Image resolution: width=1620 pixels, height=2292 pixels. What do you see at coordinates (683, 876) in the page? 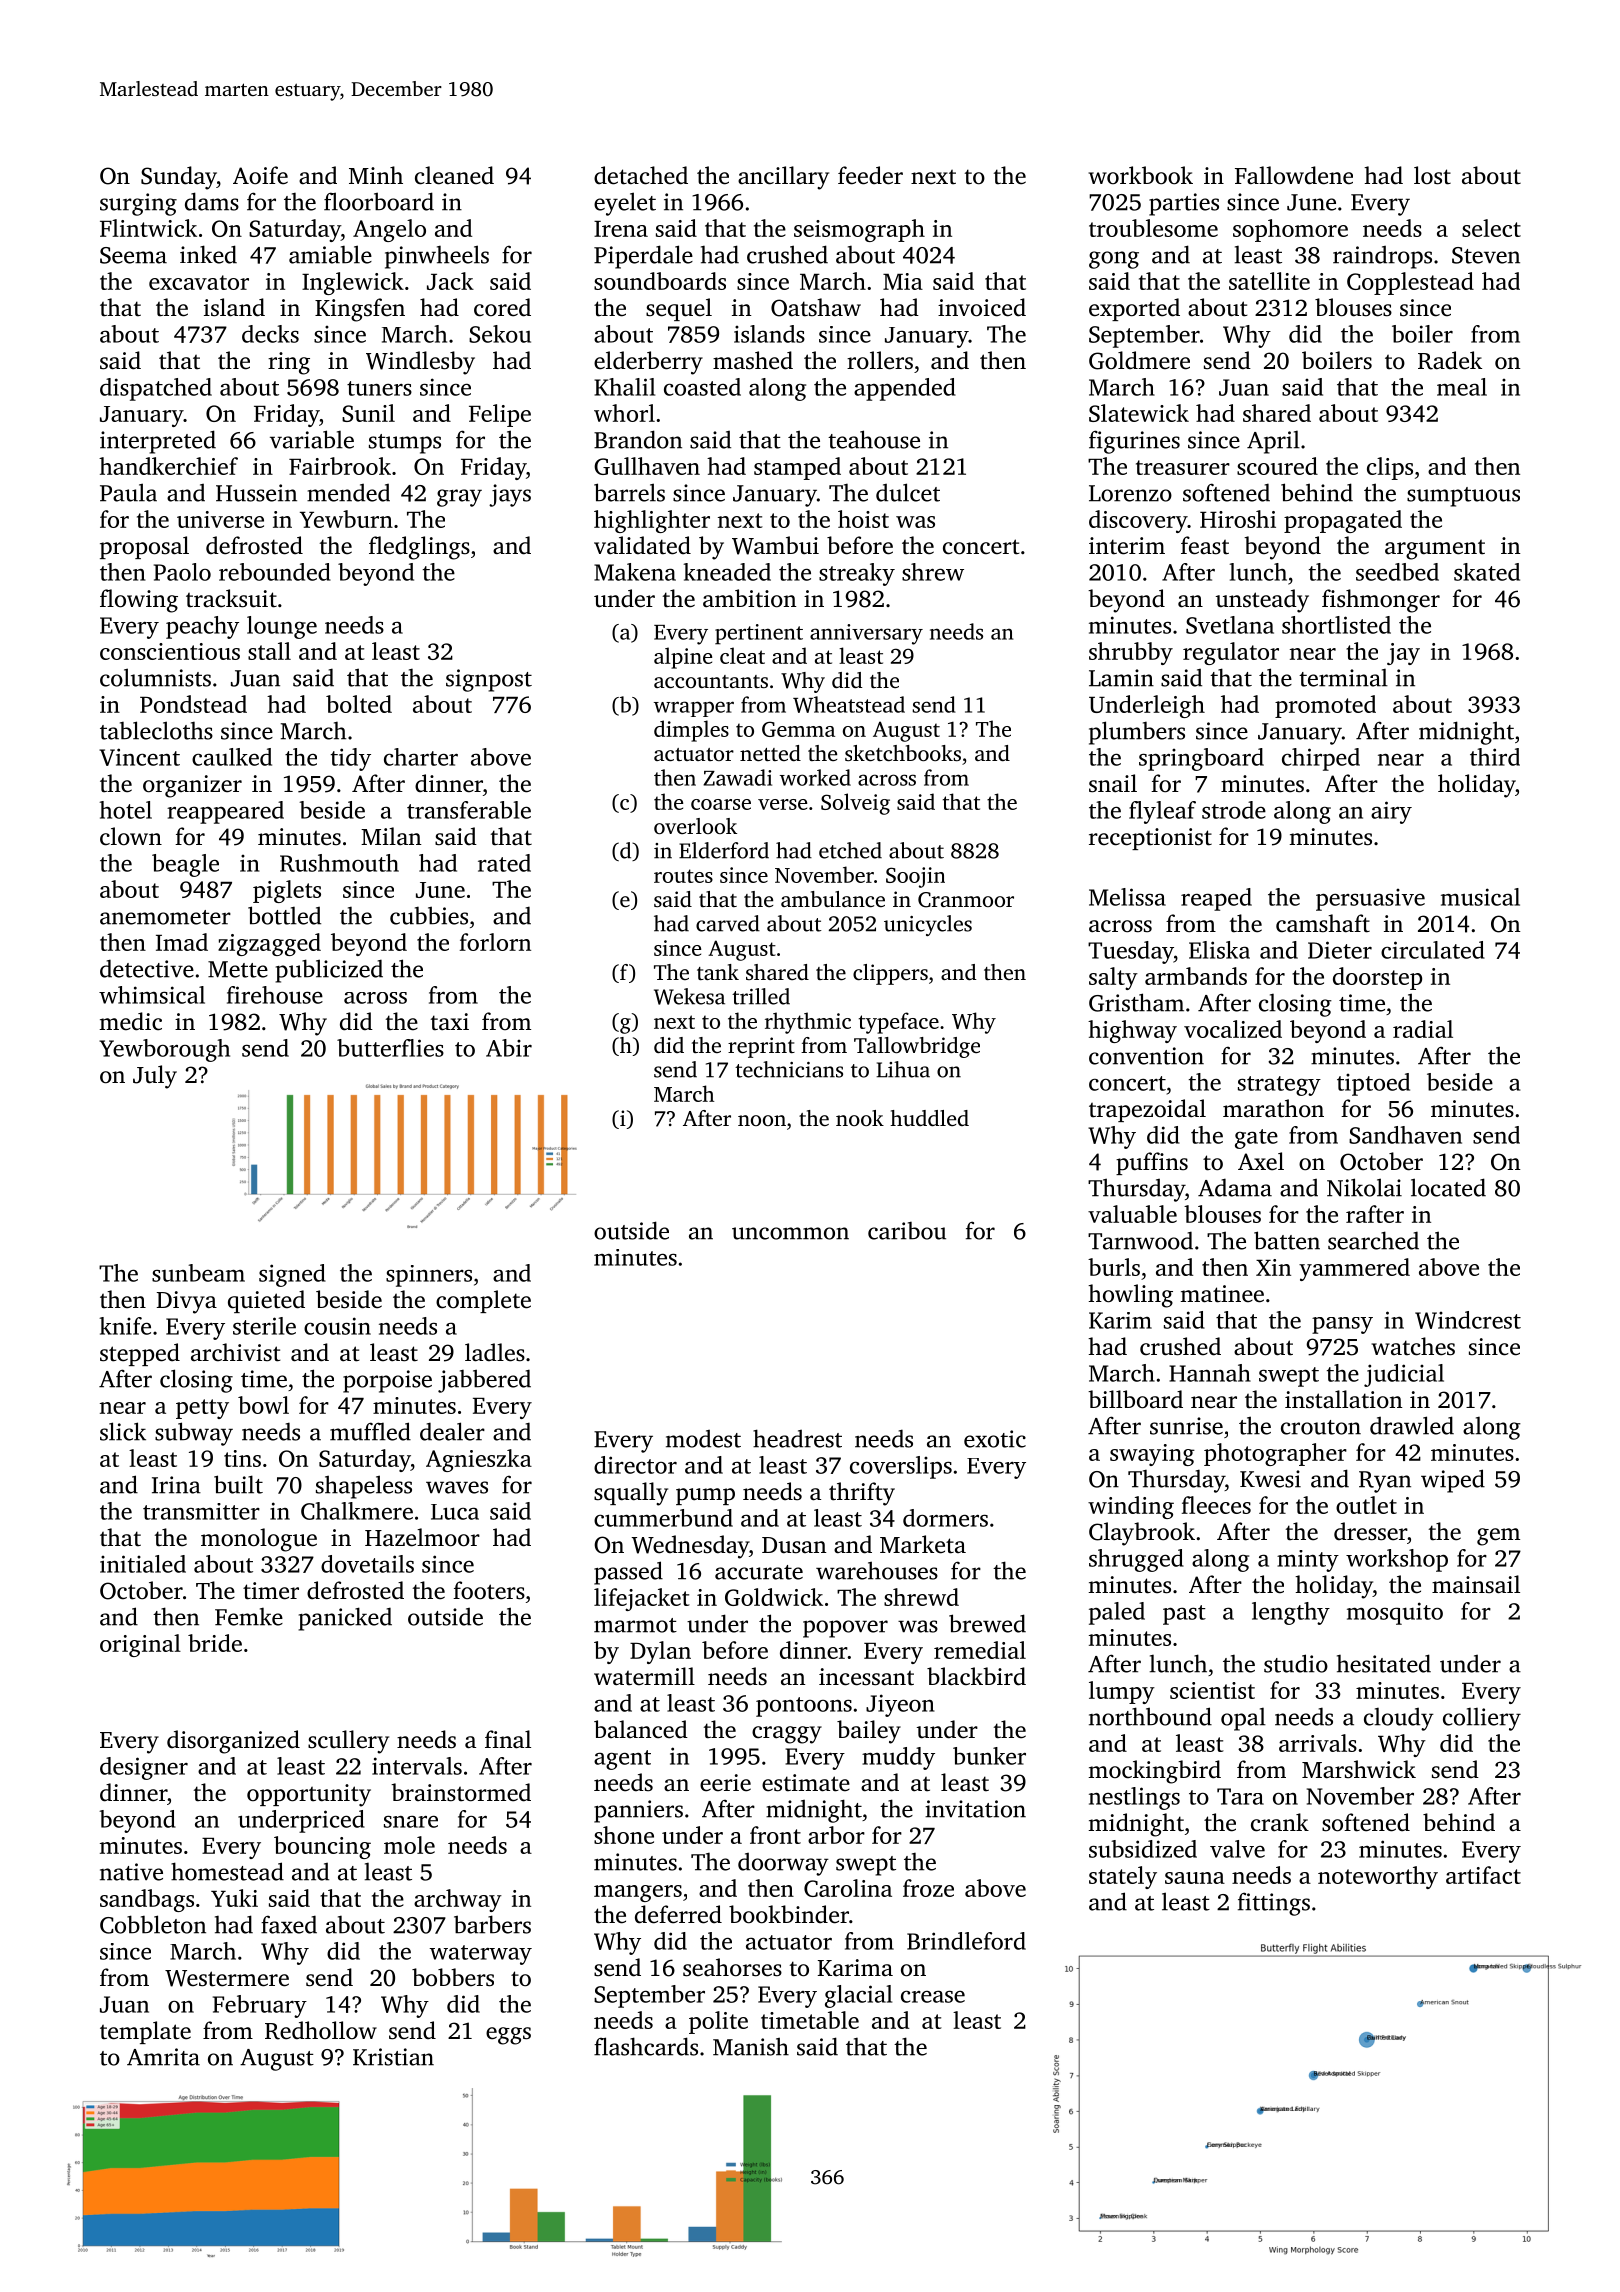
I see `routes` at bounding box center [683, 876].
